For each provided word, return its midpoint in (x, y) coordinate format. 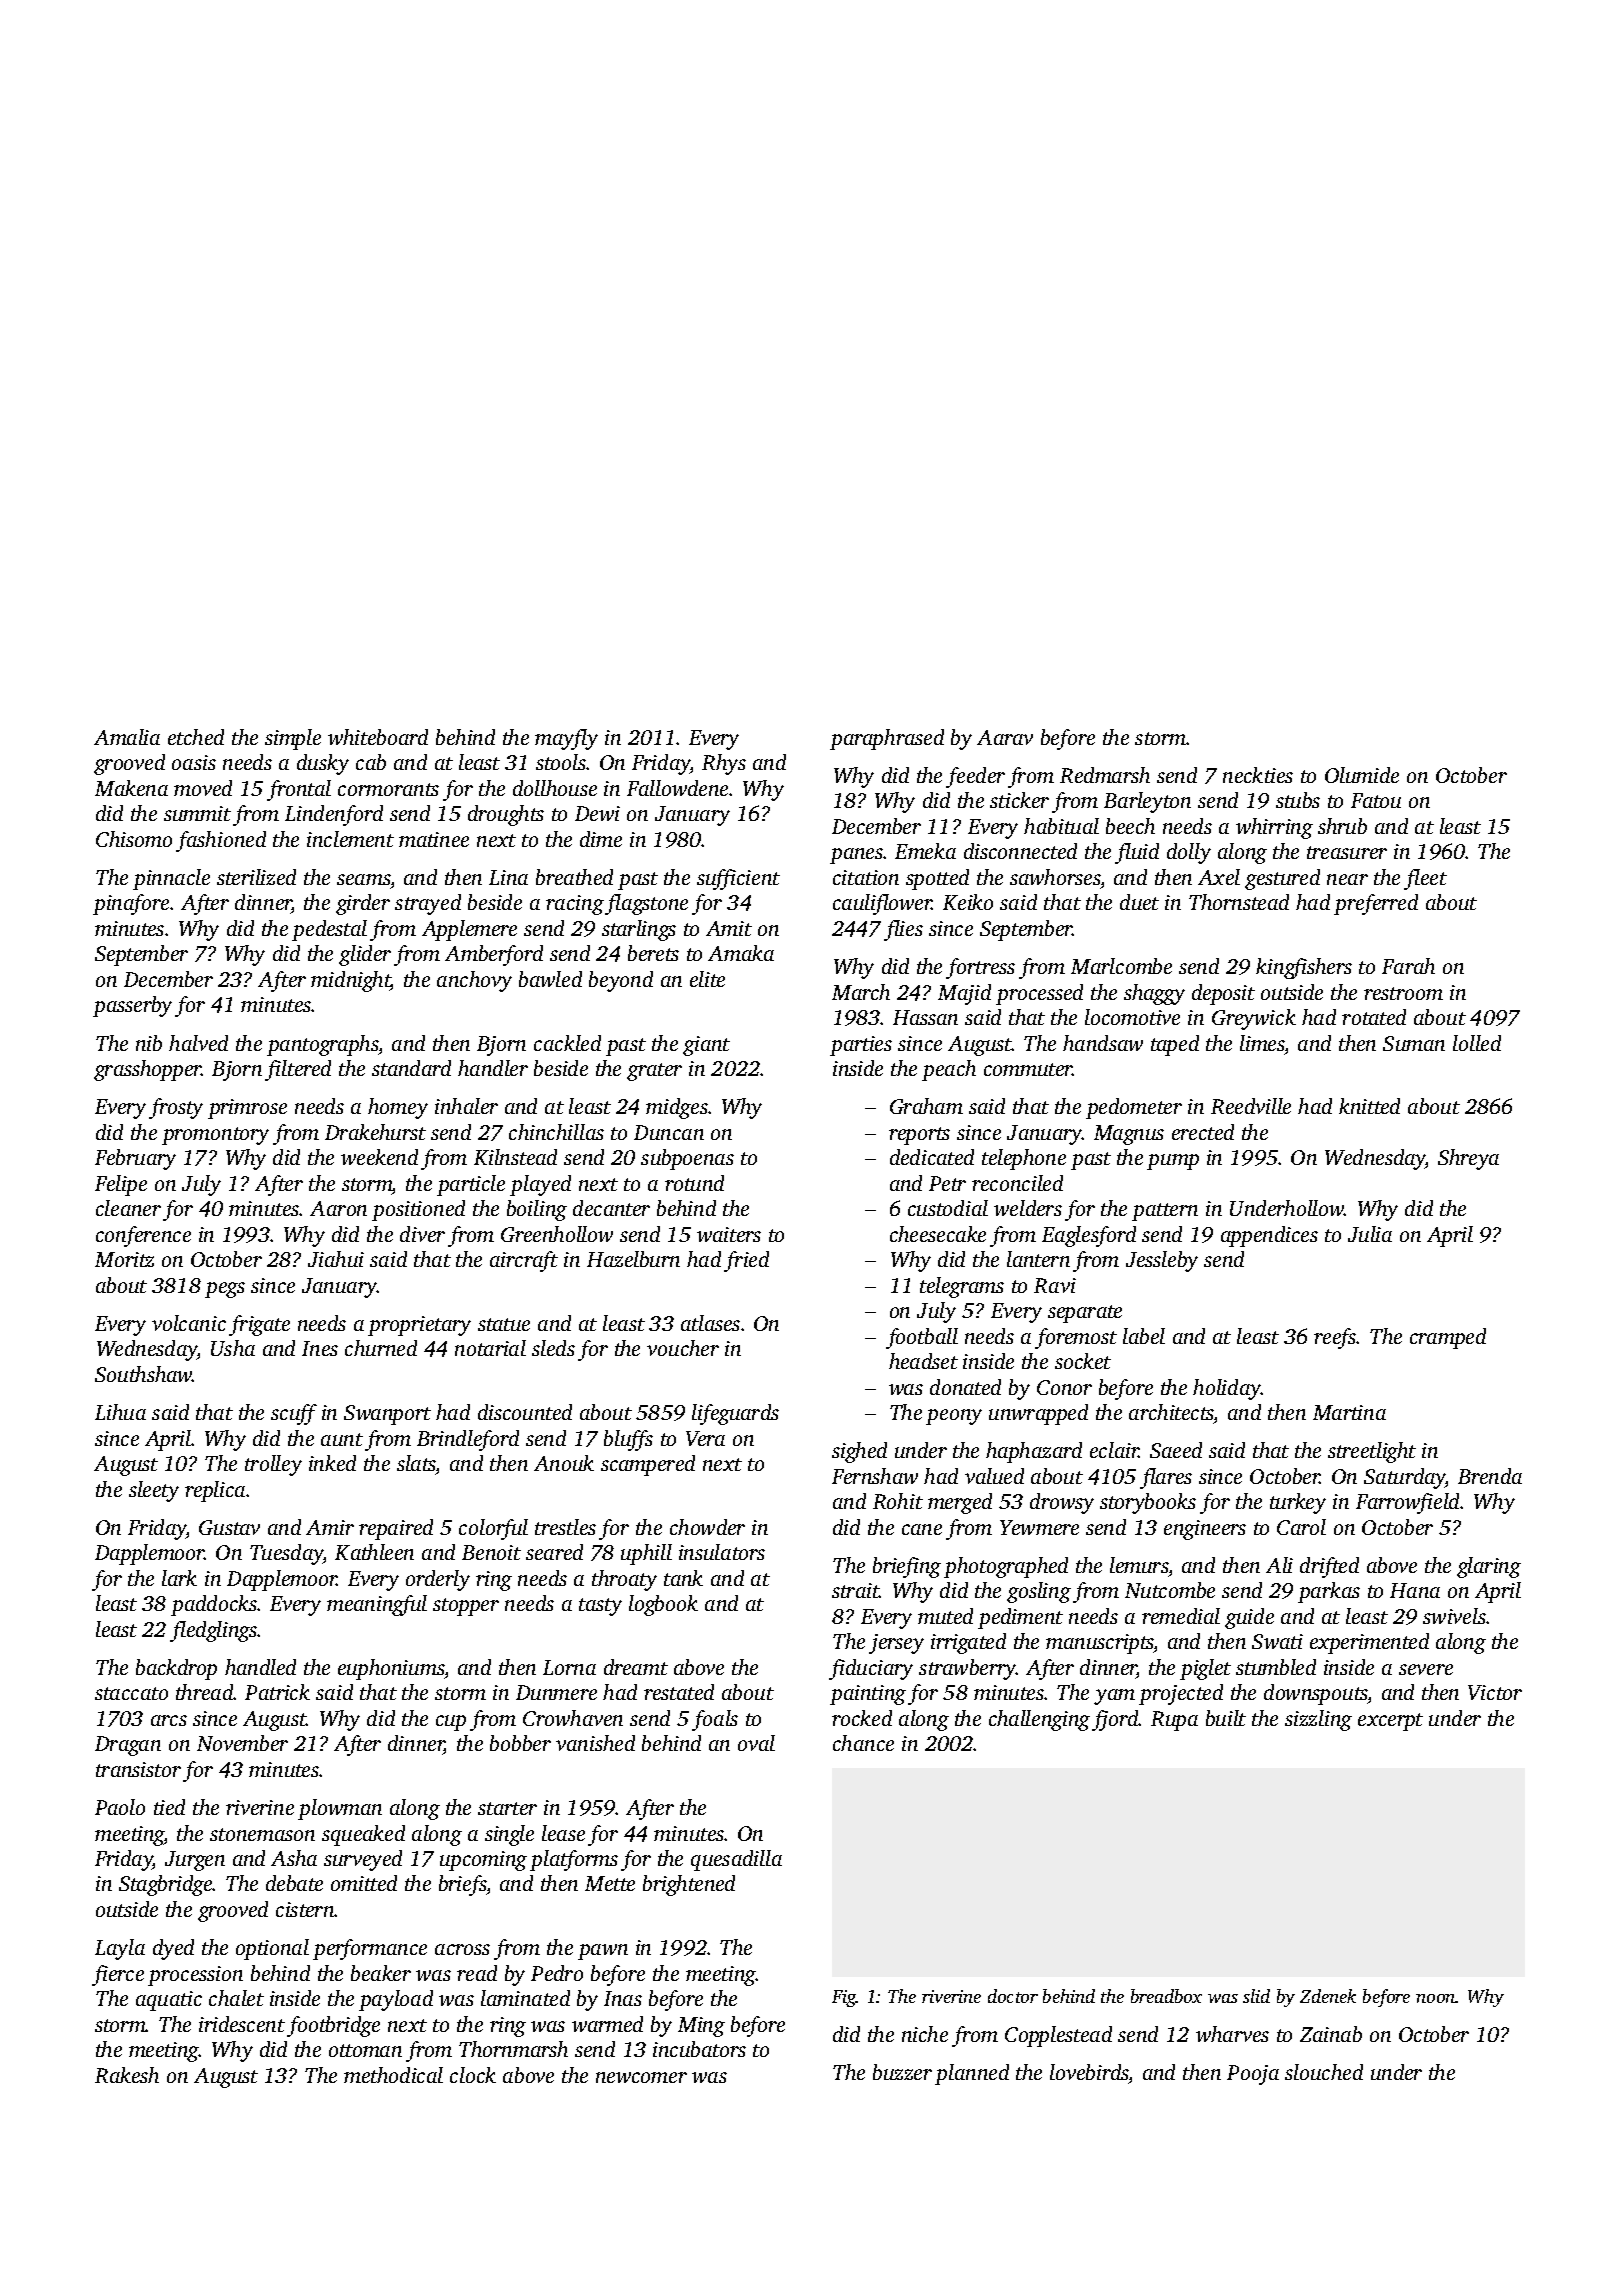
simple (293, 739)
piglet (1205, 1669)
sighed (859, 1452)
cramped (1448, 1338)
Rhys (724, 764)
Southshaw (144, 1374)
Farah (1408, 966)
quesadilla (736, 1860)
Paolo (120, 1807)
